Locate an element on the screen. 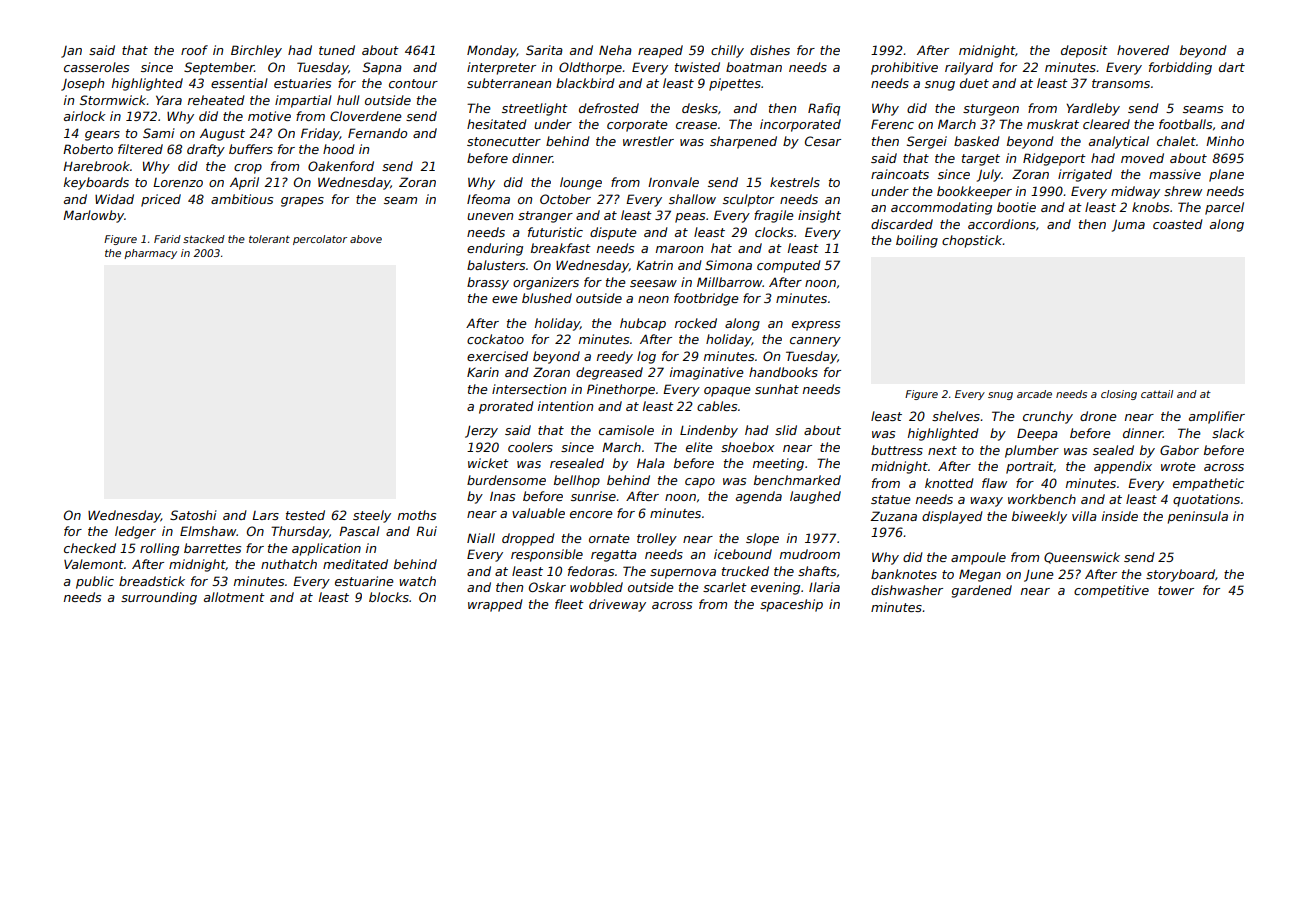 This screenshot has height=924, width=1308. futuristic is located at coordinates (555, 232).
